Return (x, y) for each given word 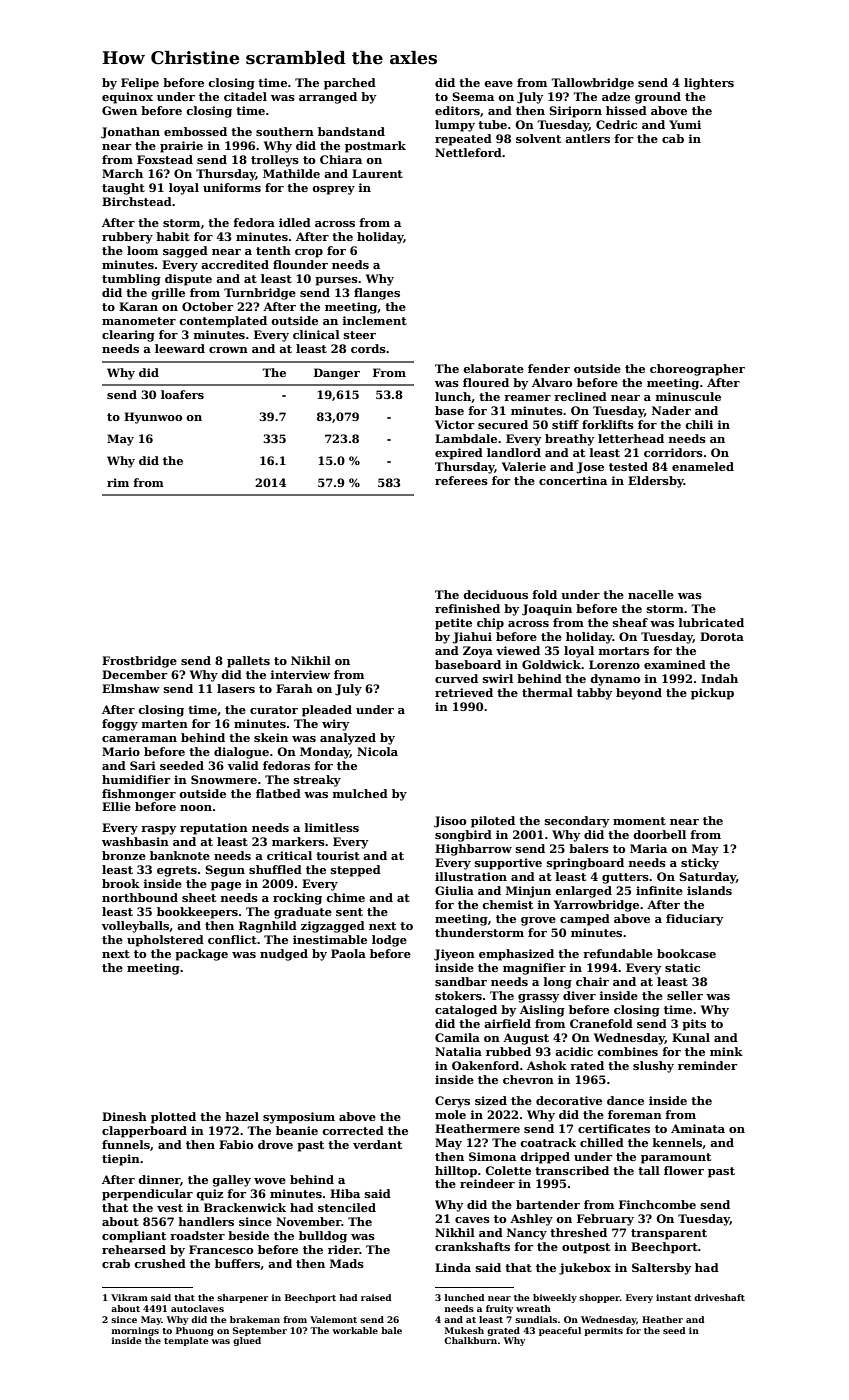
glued (247, 1341)
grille (168, 294)
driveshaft (719, 1297)
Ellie (116, 806)
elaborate (493, 368)
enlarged (583, 892)
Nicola (377, 751)
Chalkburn (470, 1340)
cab (673, 138)
